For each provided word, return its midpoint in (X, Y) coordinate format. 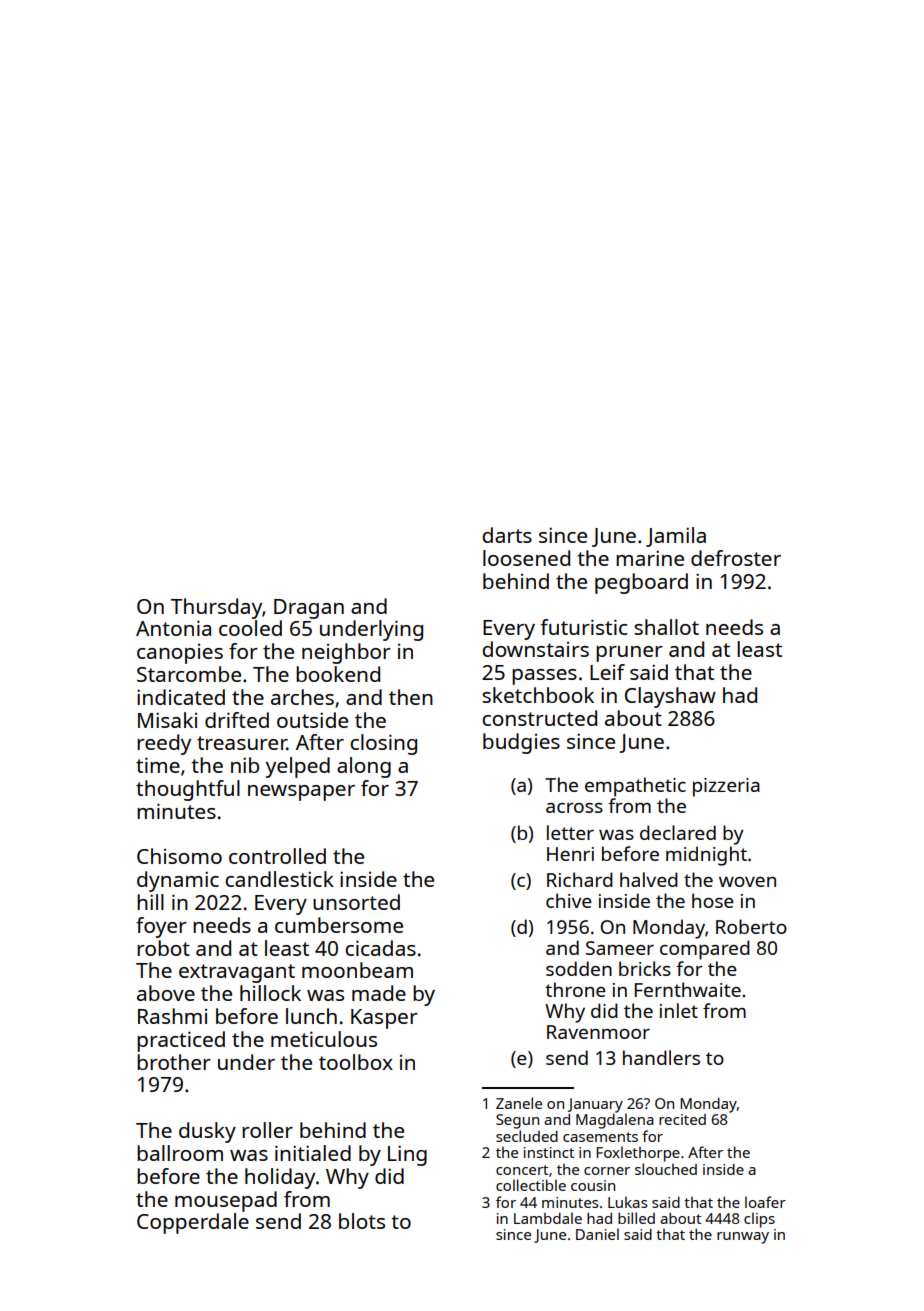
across (574, 808)
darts (507, 535)
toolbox (356, 1062)
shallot (666, 627)
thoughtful (188, 790)
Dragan (309, 609)
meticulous (324, 1039)
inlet (679, 1010)
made (379, 993)
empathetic (635, 787)
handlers (661, 1057)
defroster (736, 558)
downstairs (535, 649)
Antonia (173, 628)
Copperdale (193, 1223)
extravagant (237, 973)
